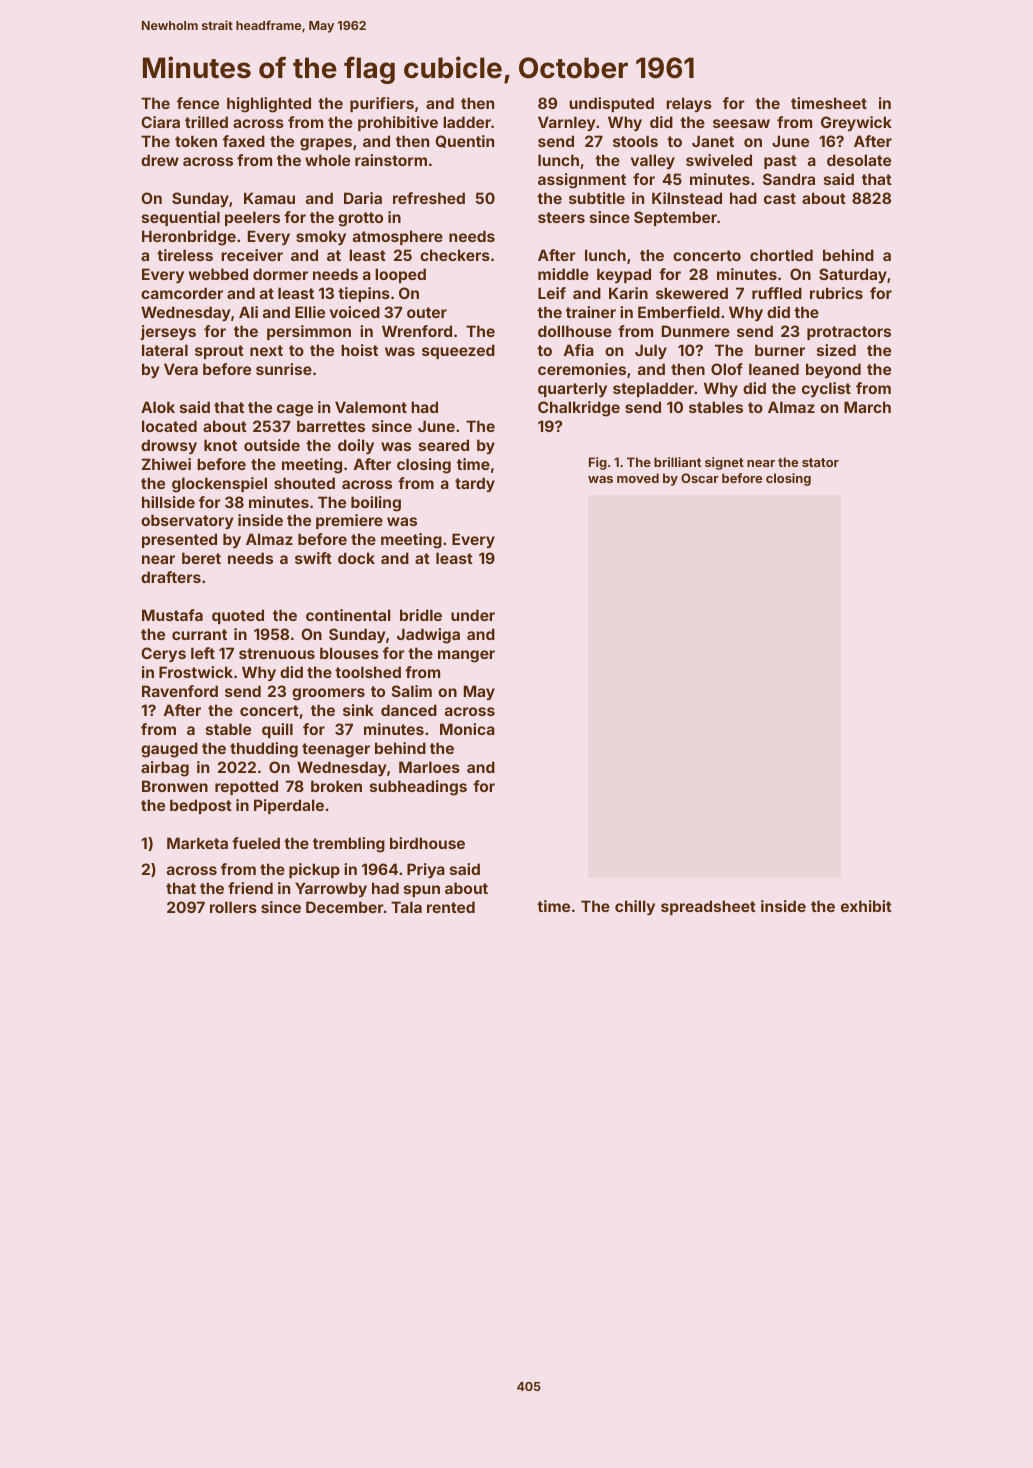 The height and width of the screenshot is (1468, 1033). What do you see at coordinates (611, 104) in the screenshot?
I see `undisputed` at bounding box center [611, 104].
